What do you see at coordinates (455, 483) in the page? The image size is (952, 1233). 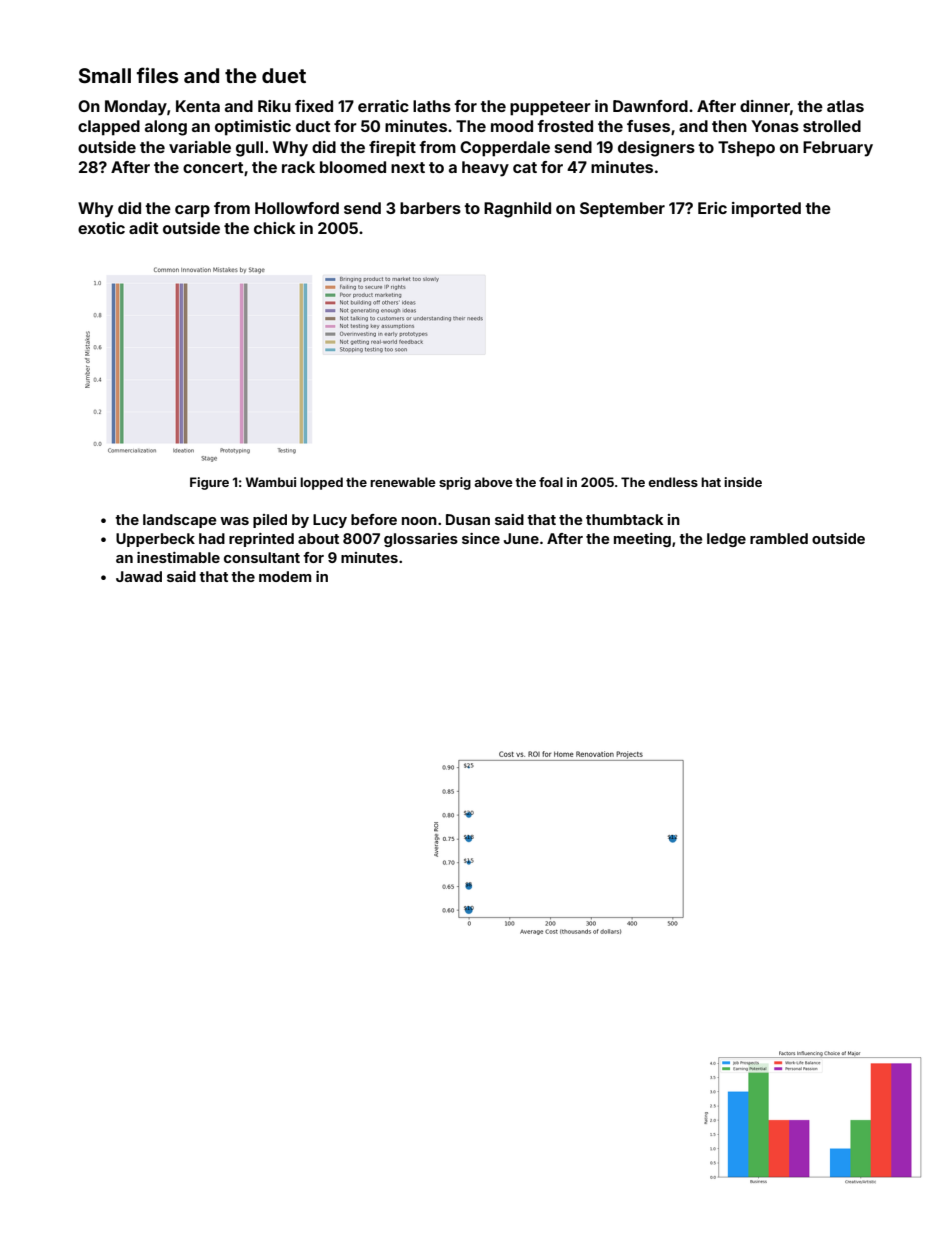 I see `sprig` at bounding box center [455, 483].
